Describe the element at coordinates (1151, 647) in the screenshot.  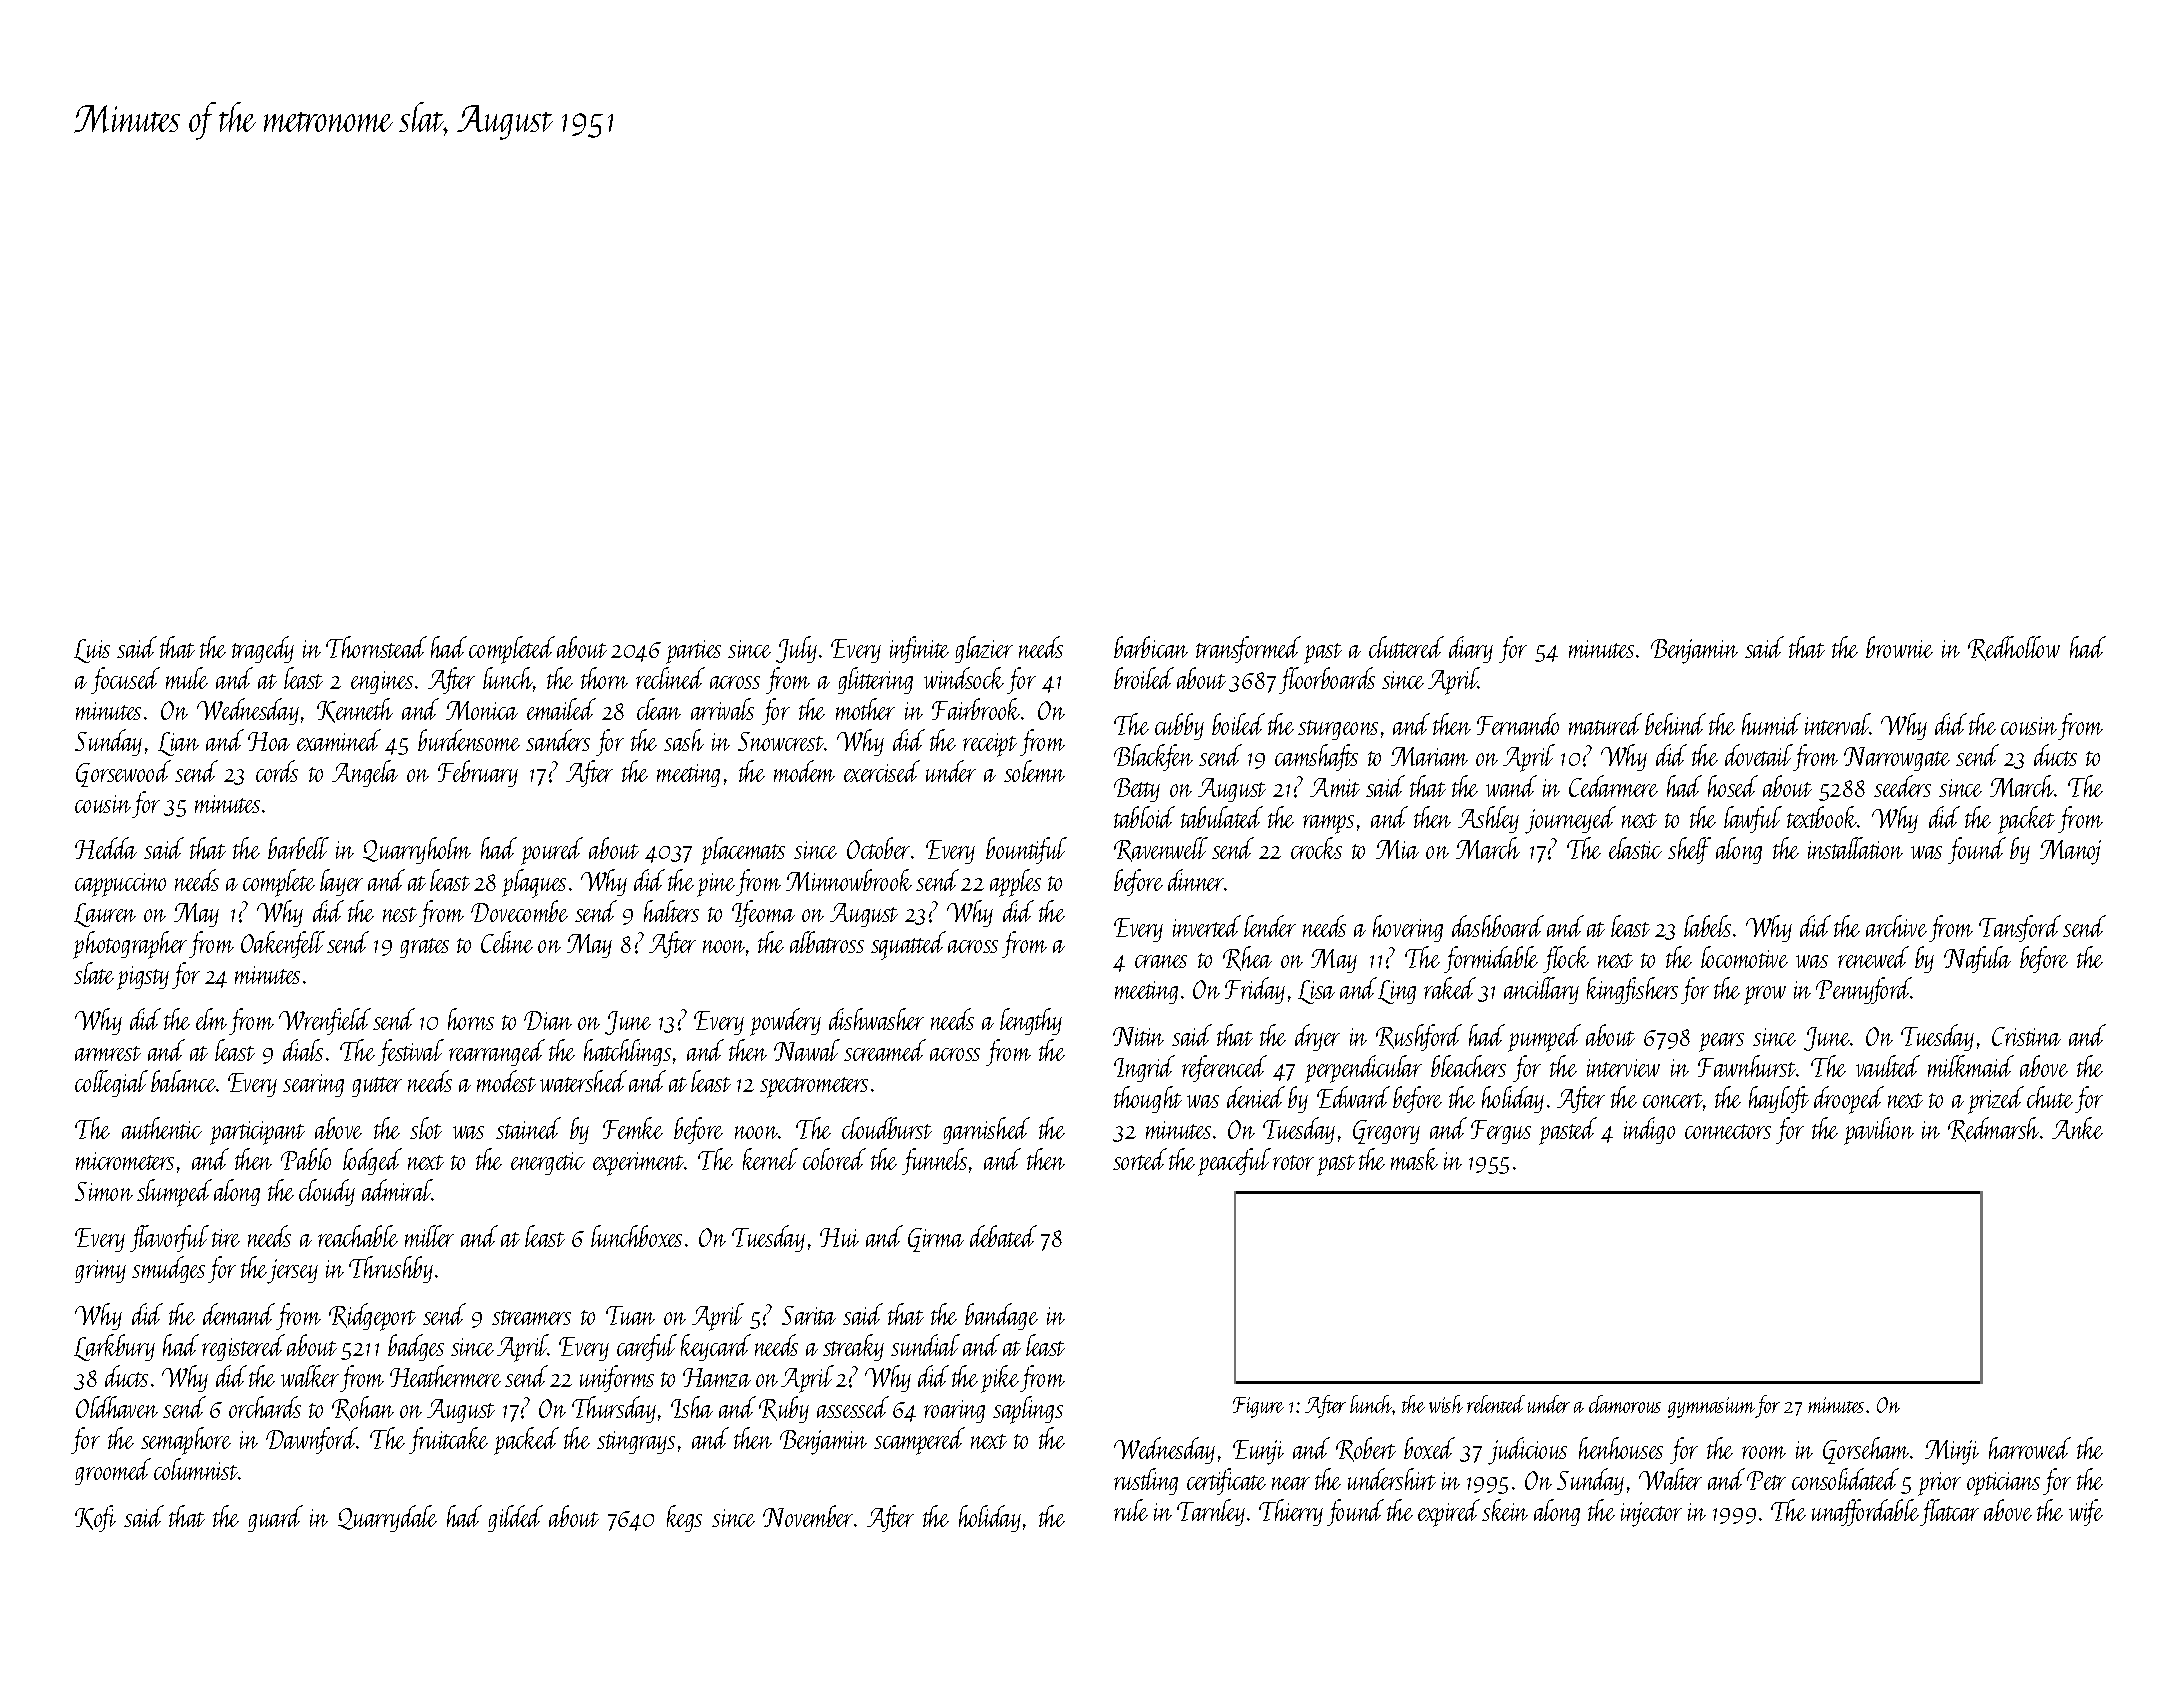
I see `barbican` at that location.
